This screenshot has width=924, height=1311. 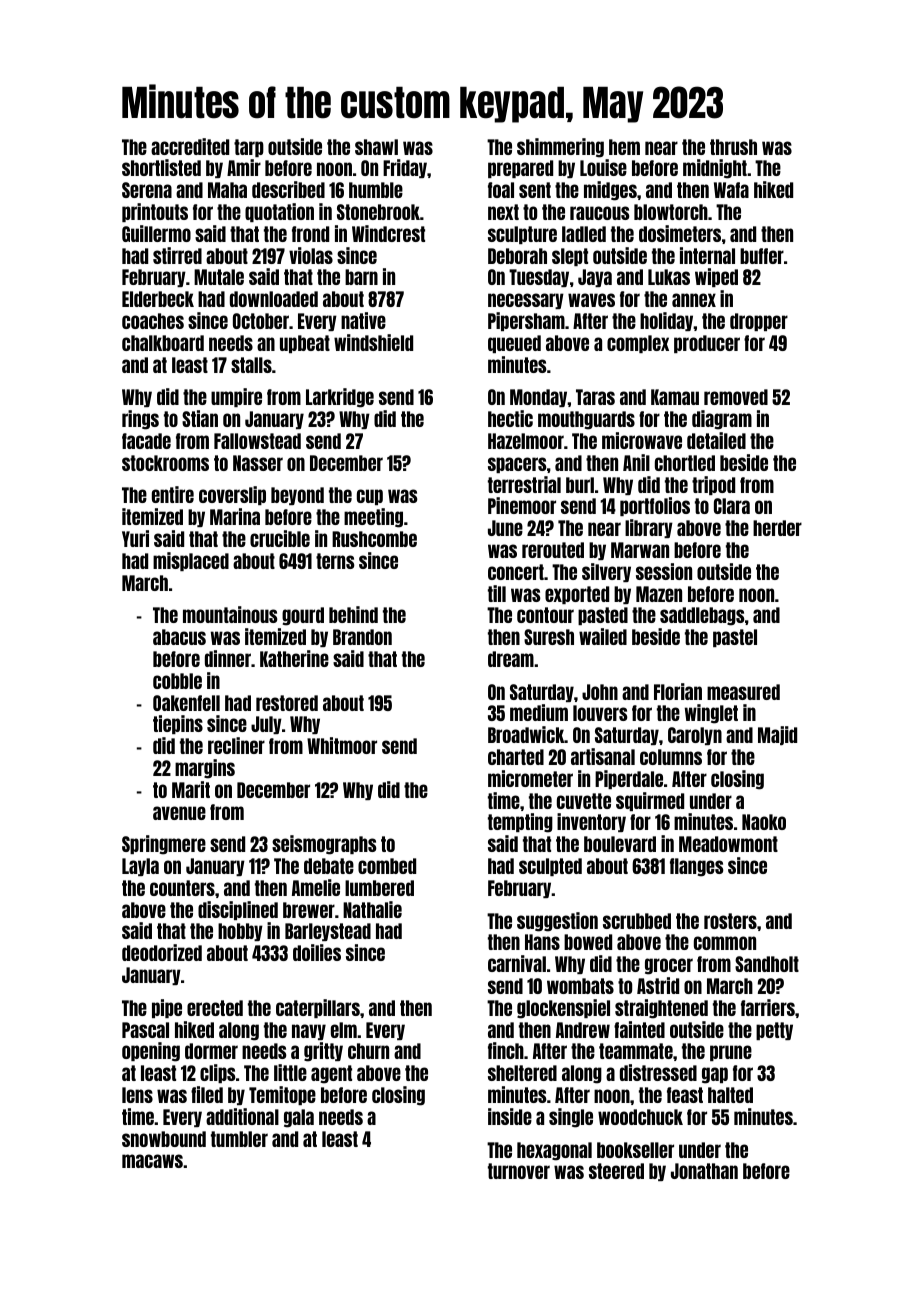 What do you see at coordinates (373, 518) in the screenshot?
I see `meeting` at bounding box center [373, 518].
